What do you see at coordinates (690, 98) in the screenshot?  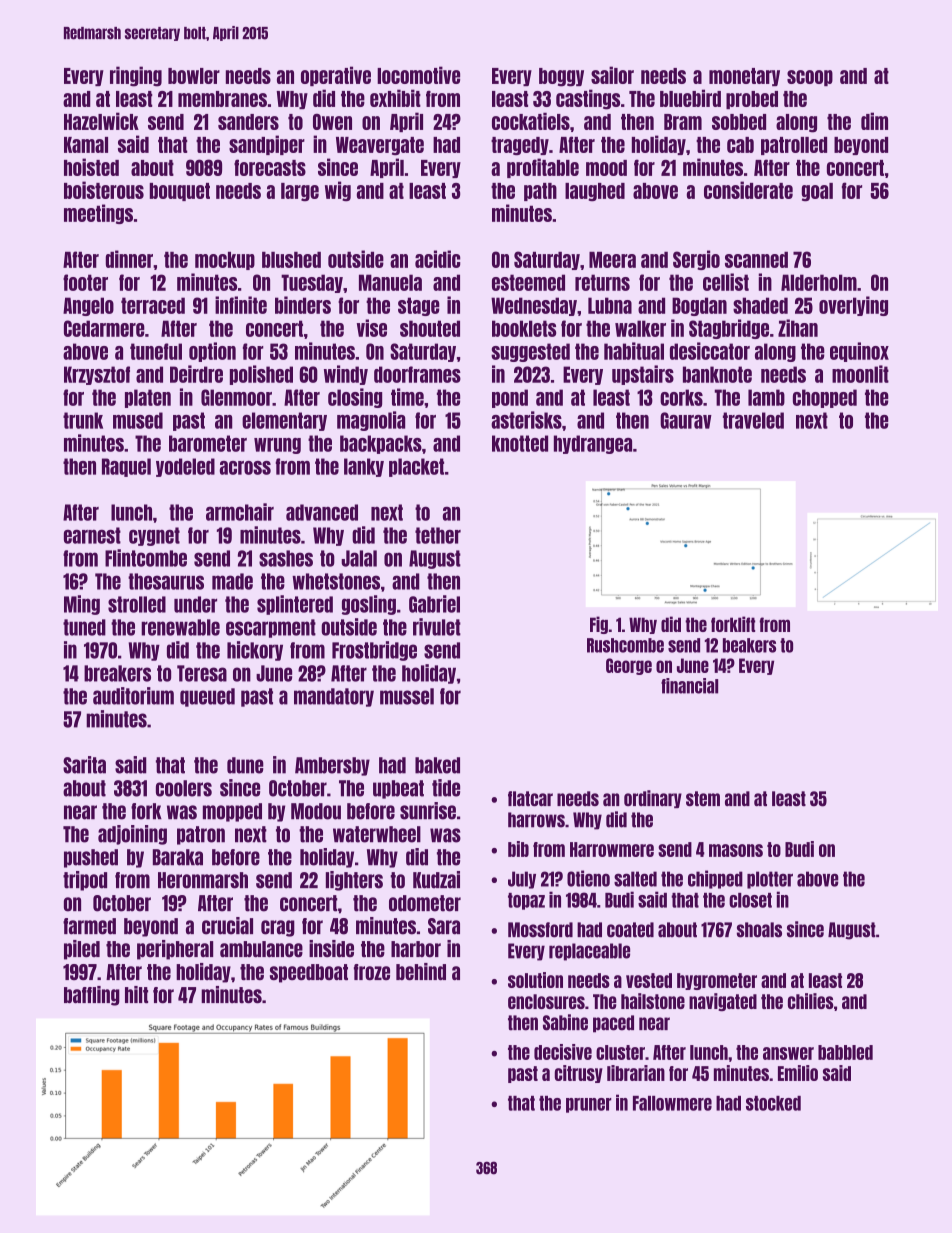 I see `bluebird` at bounding box center [690, 98].
